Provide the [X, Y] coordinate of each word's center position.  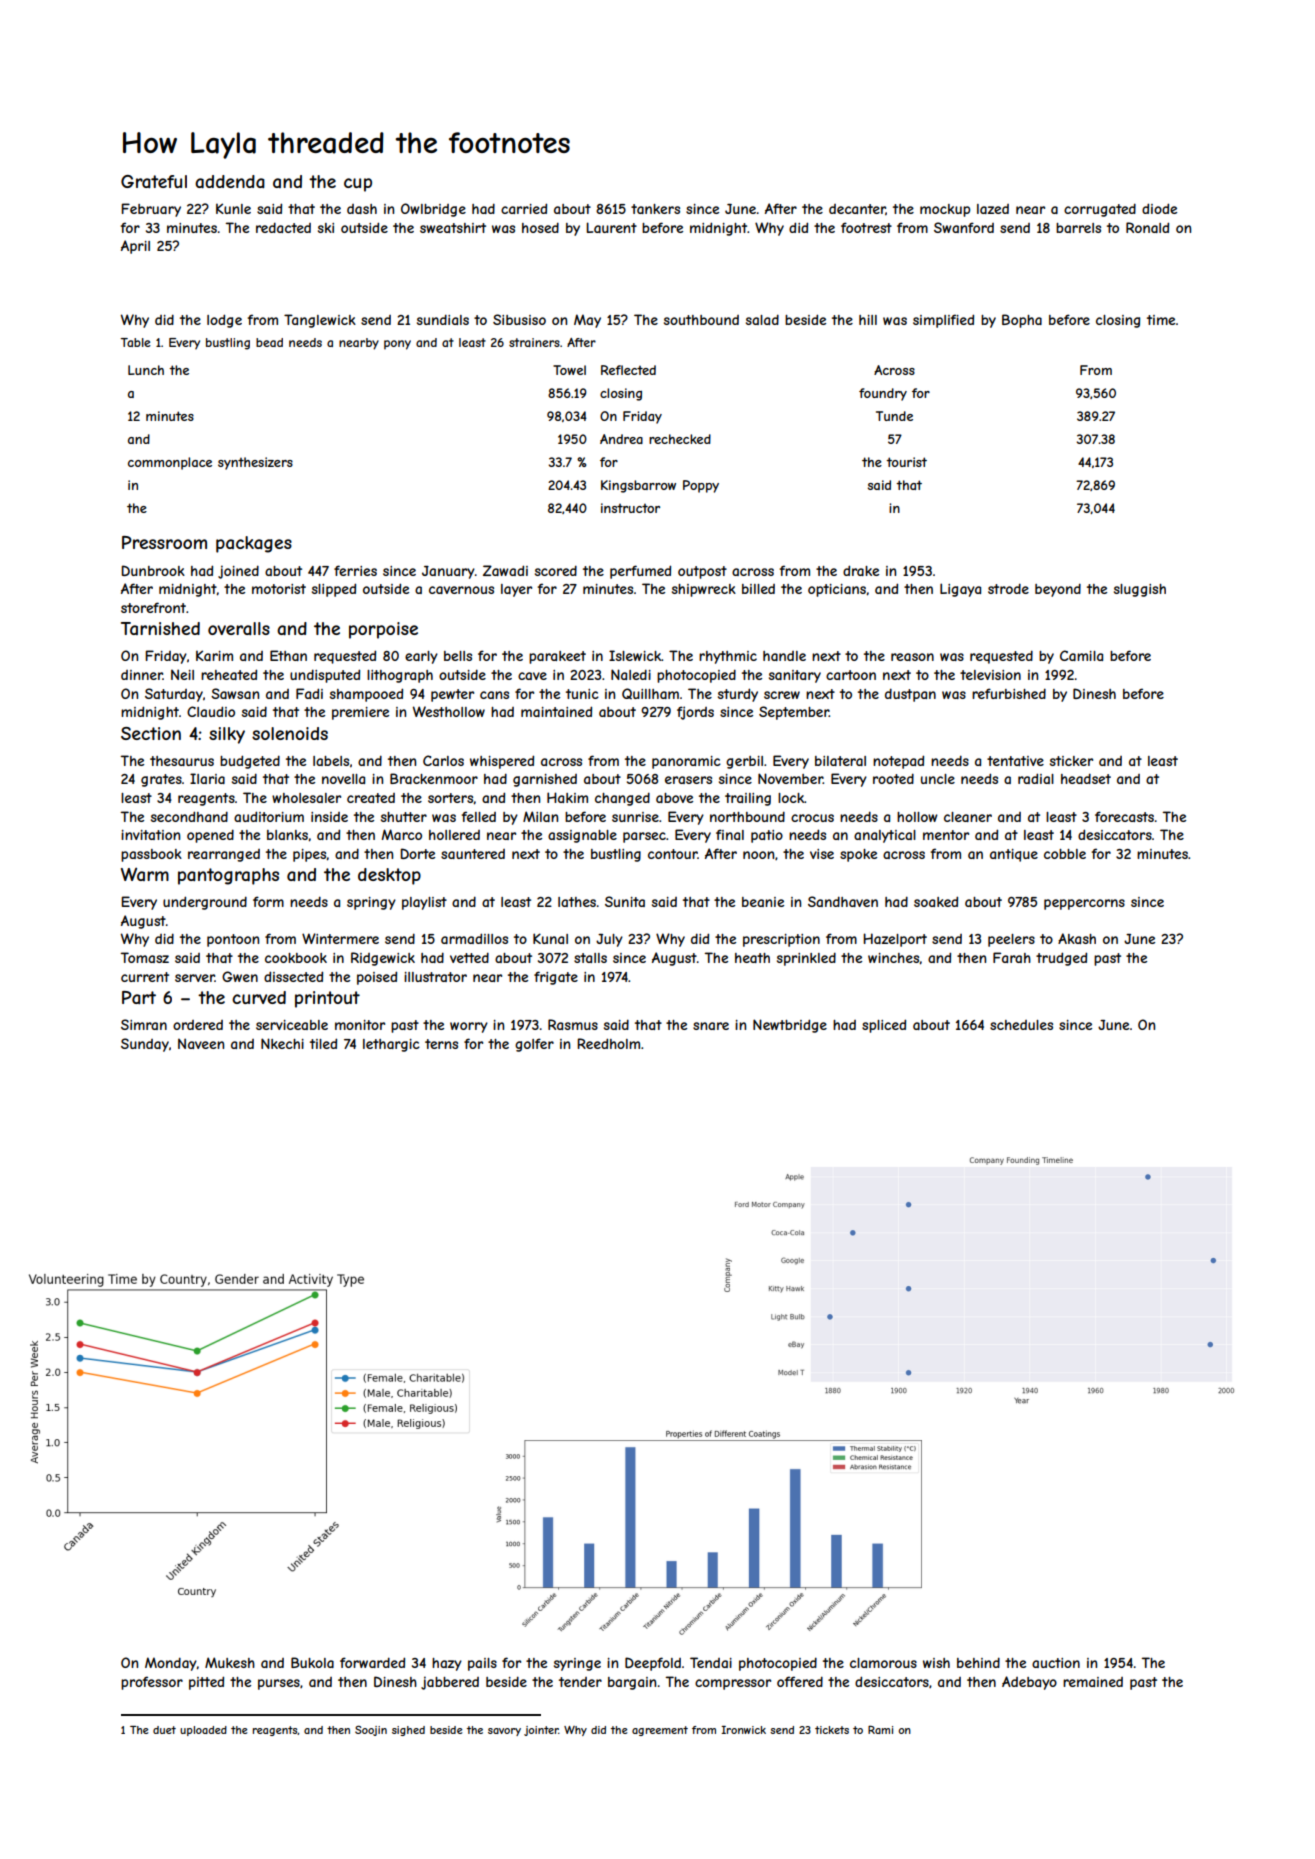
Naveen [201, 1043]
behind [978, 1662]
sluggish [1140, 590]
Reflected [628, 370]
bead [269, 342]
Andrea [621, 439]
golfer [534, 1045]
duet [164, 1730]
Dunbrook [153, 570]
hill [868, 320]
